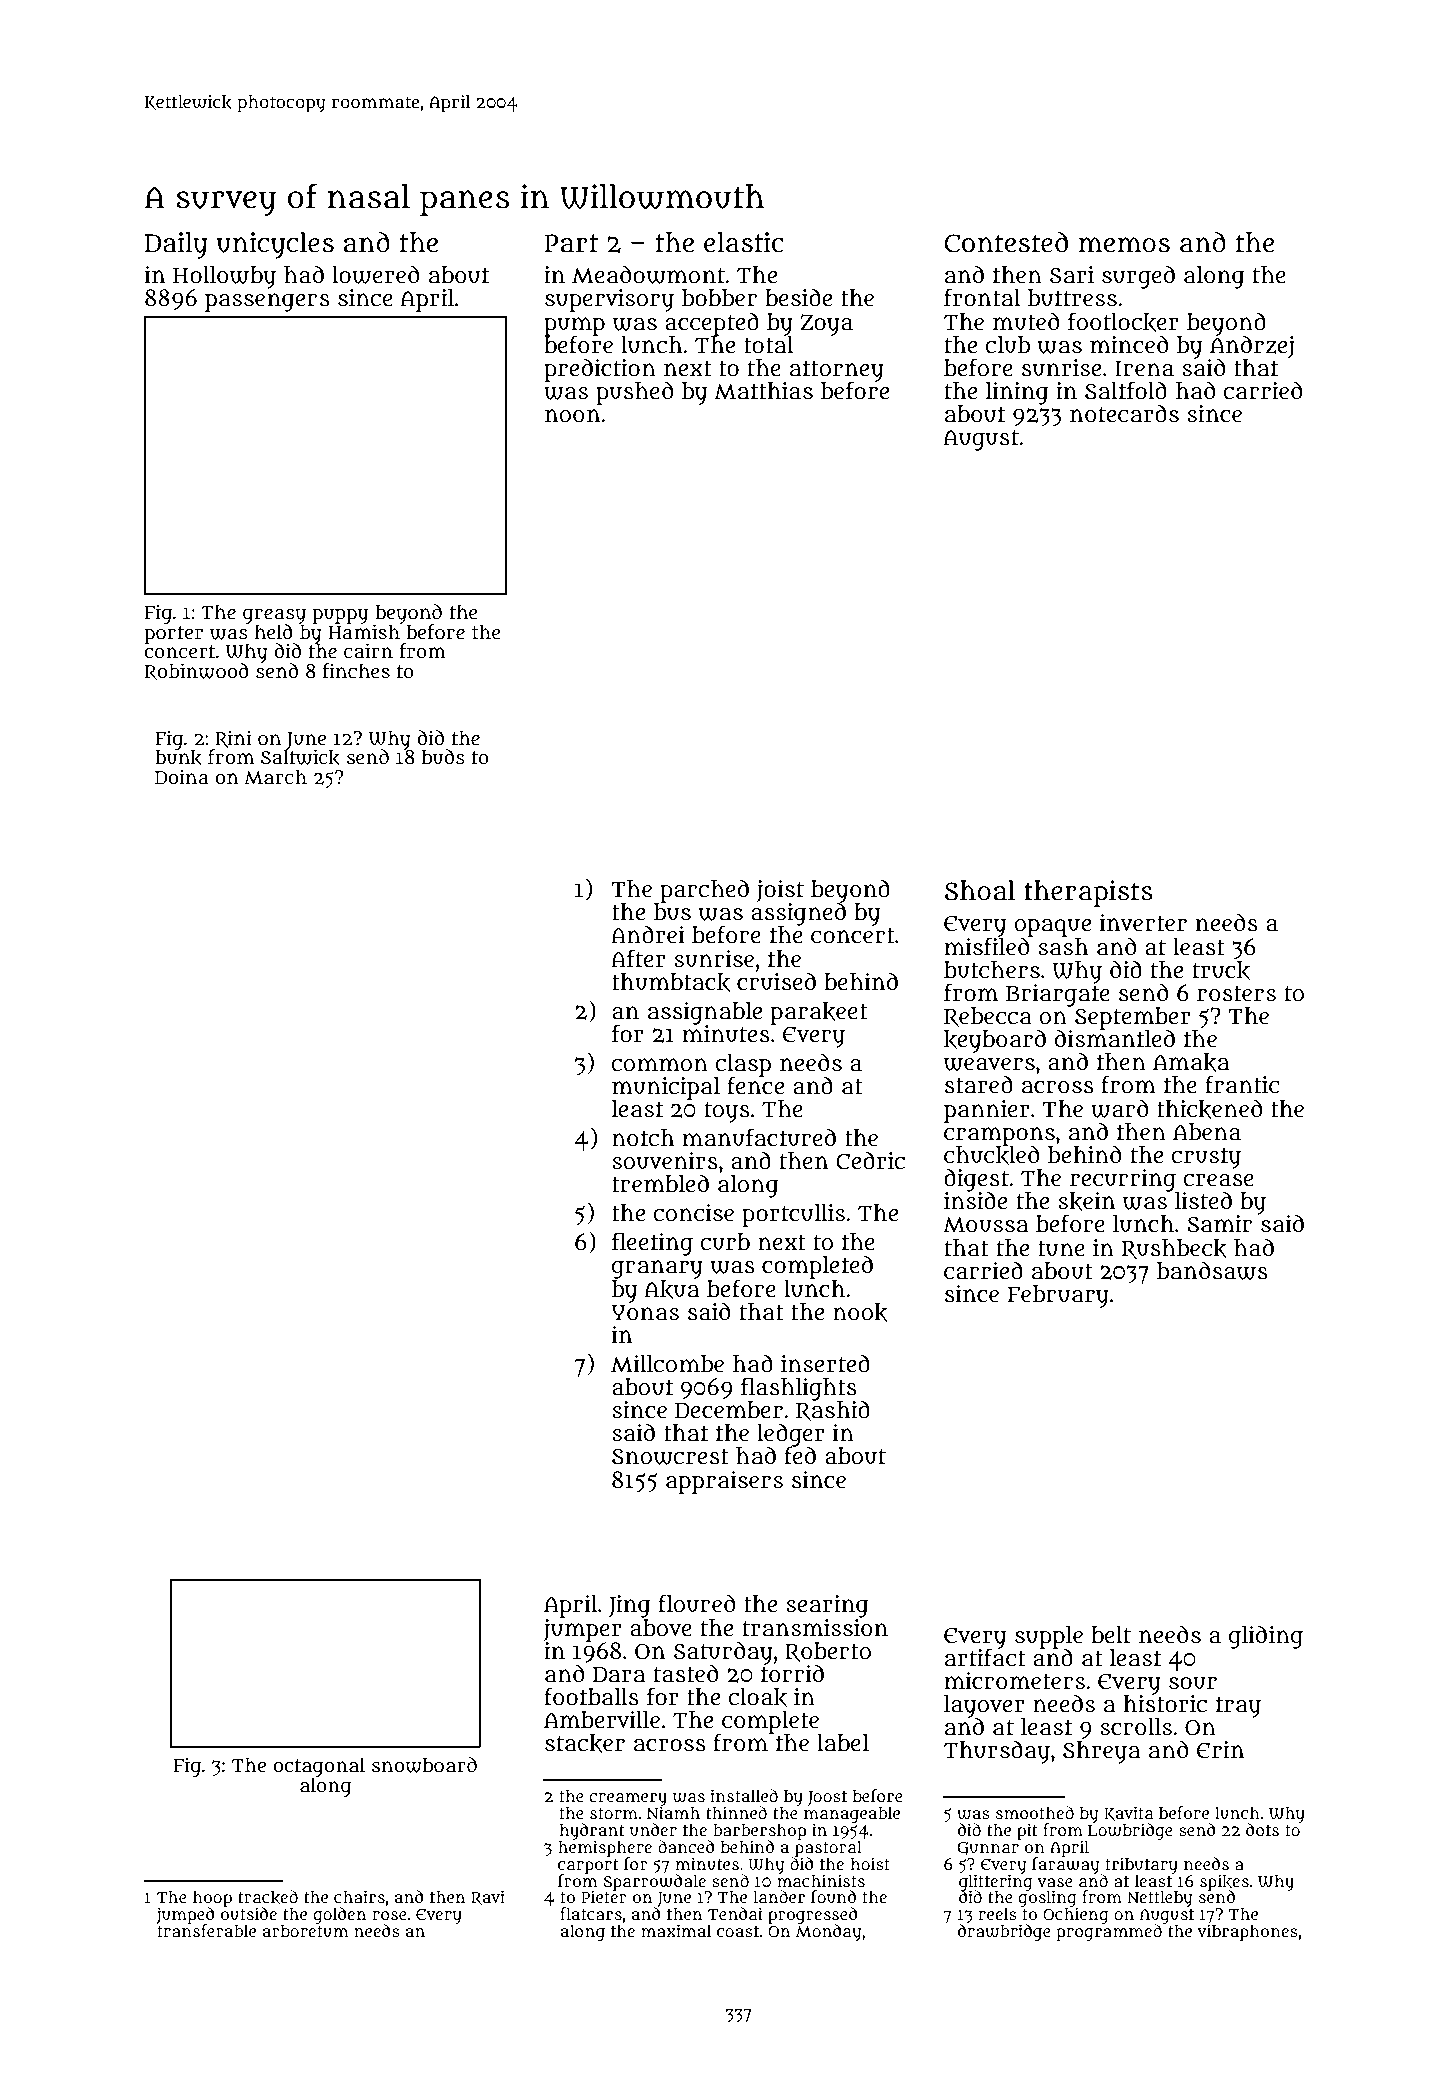 Image resolution: width=1450 pixels, height=2100 pixels. Describe the element at coordinates (671, 982) in the screenshot. I see `thumbtack` at that location.
